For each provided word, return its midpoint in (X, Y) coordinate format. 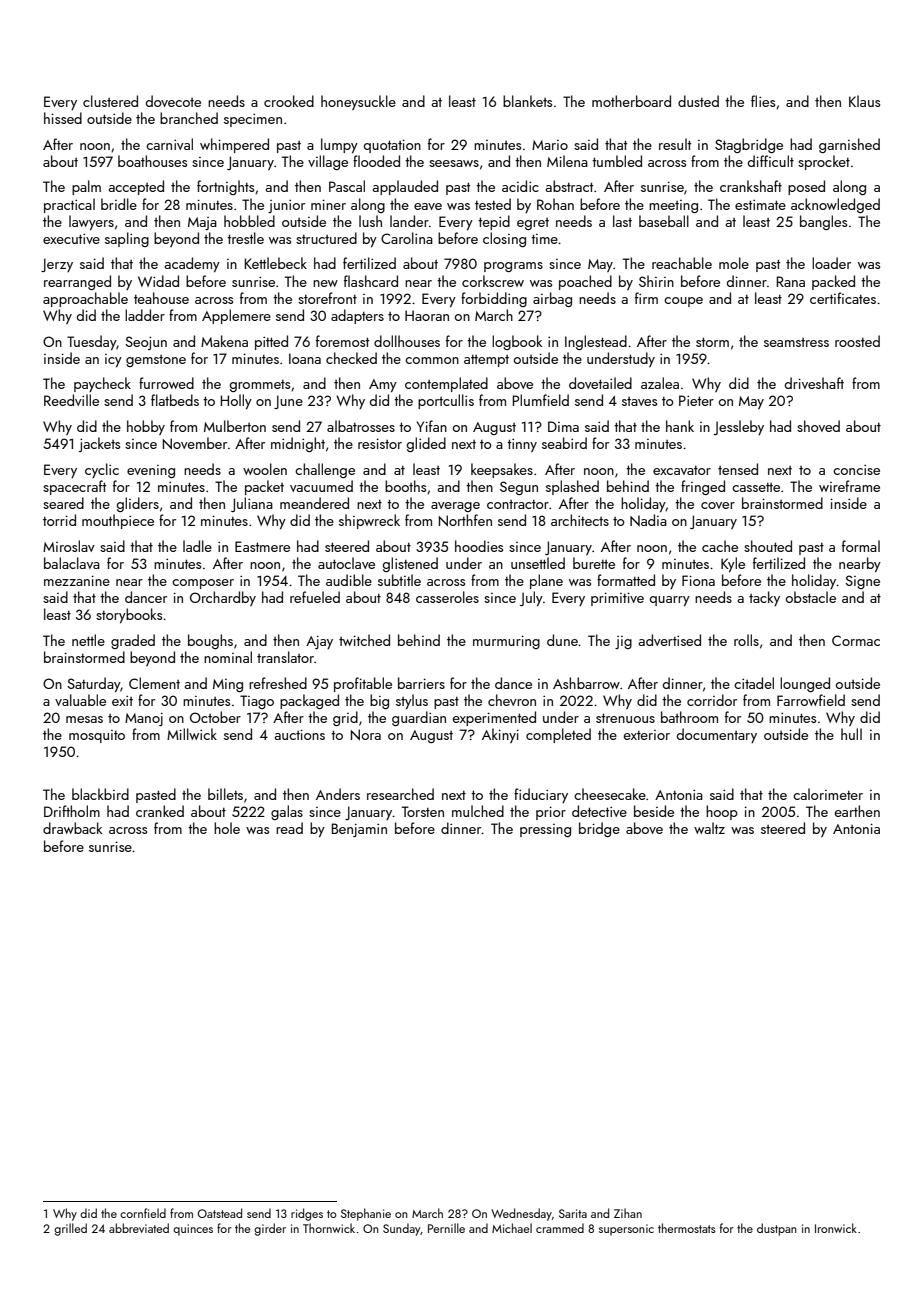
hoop (722, 812)
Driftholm (72, 811)
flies (763, 101)
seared (63, 503)
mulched (478, 811)
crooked (289, 101)
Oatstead (219, 1213)
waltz (709, 828)
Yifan (432, 426)
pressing (545, 830)
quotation (392, 146)
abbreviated (139, 1228)
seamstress (796, 342)
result (675, 144)
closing (504, 239)
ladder (145, 315)
